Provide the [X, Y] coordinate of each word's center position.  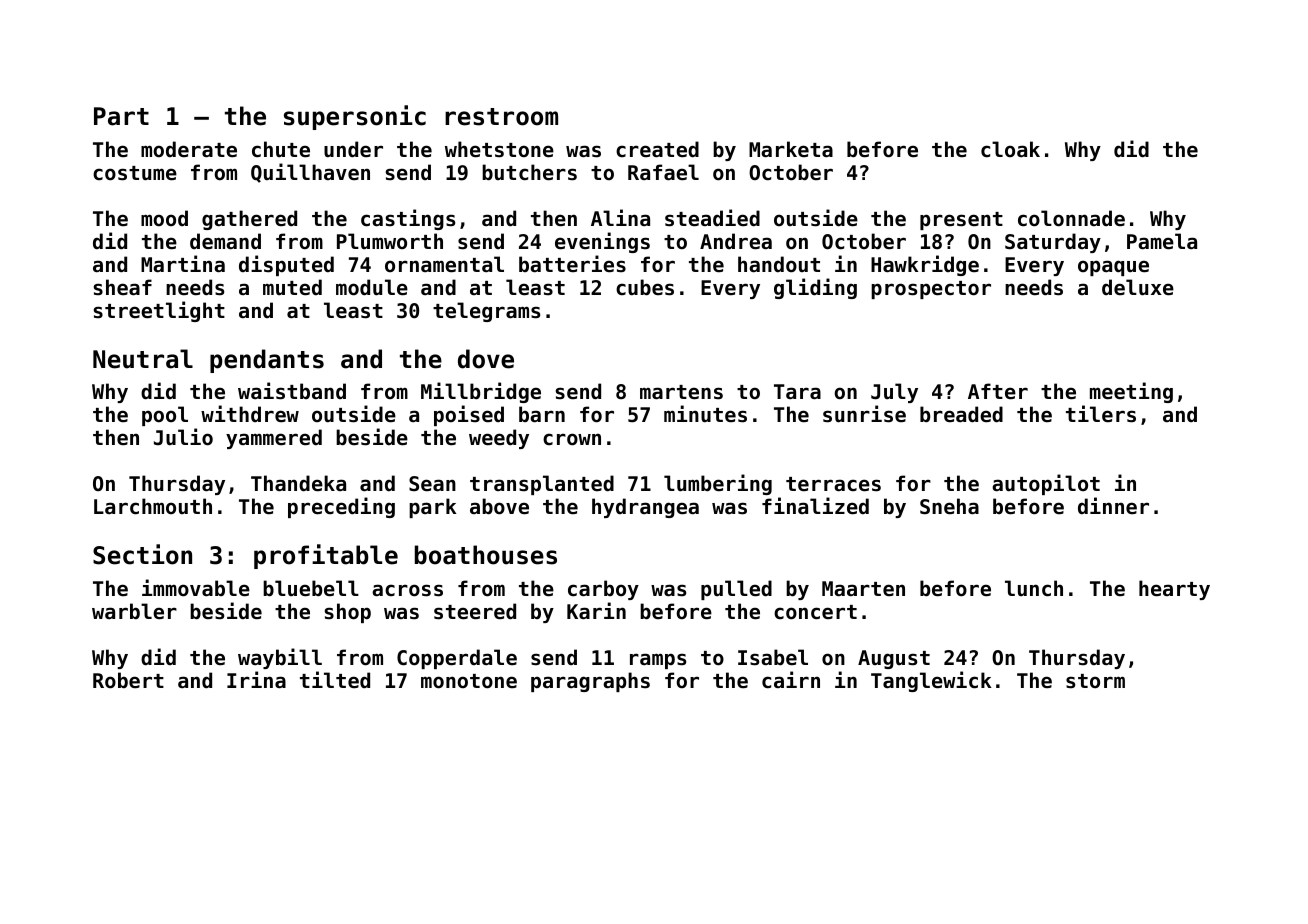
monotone [469, 681]
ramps [658, 661]
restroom [501, 117]
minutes [705, 414]
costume [135, 173]
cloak [1010, 149]
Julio [183, 437]
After [998, 391]
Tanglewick [931, 681]
